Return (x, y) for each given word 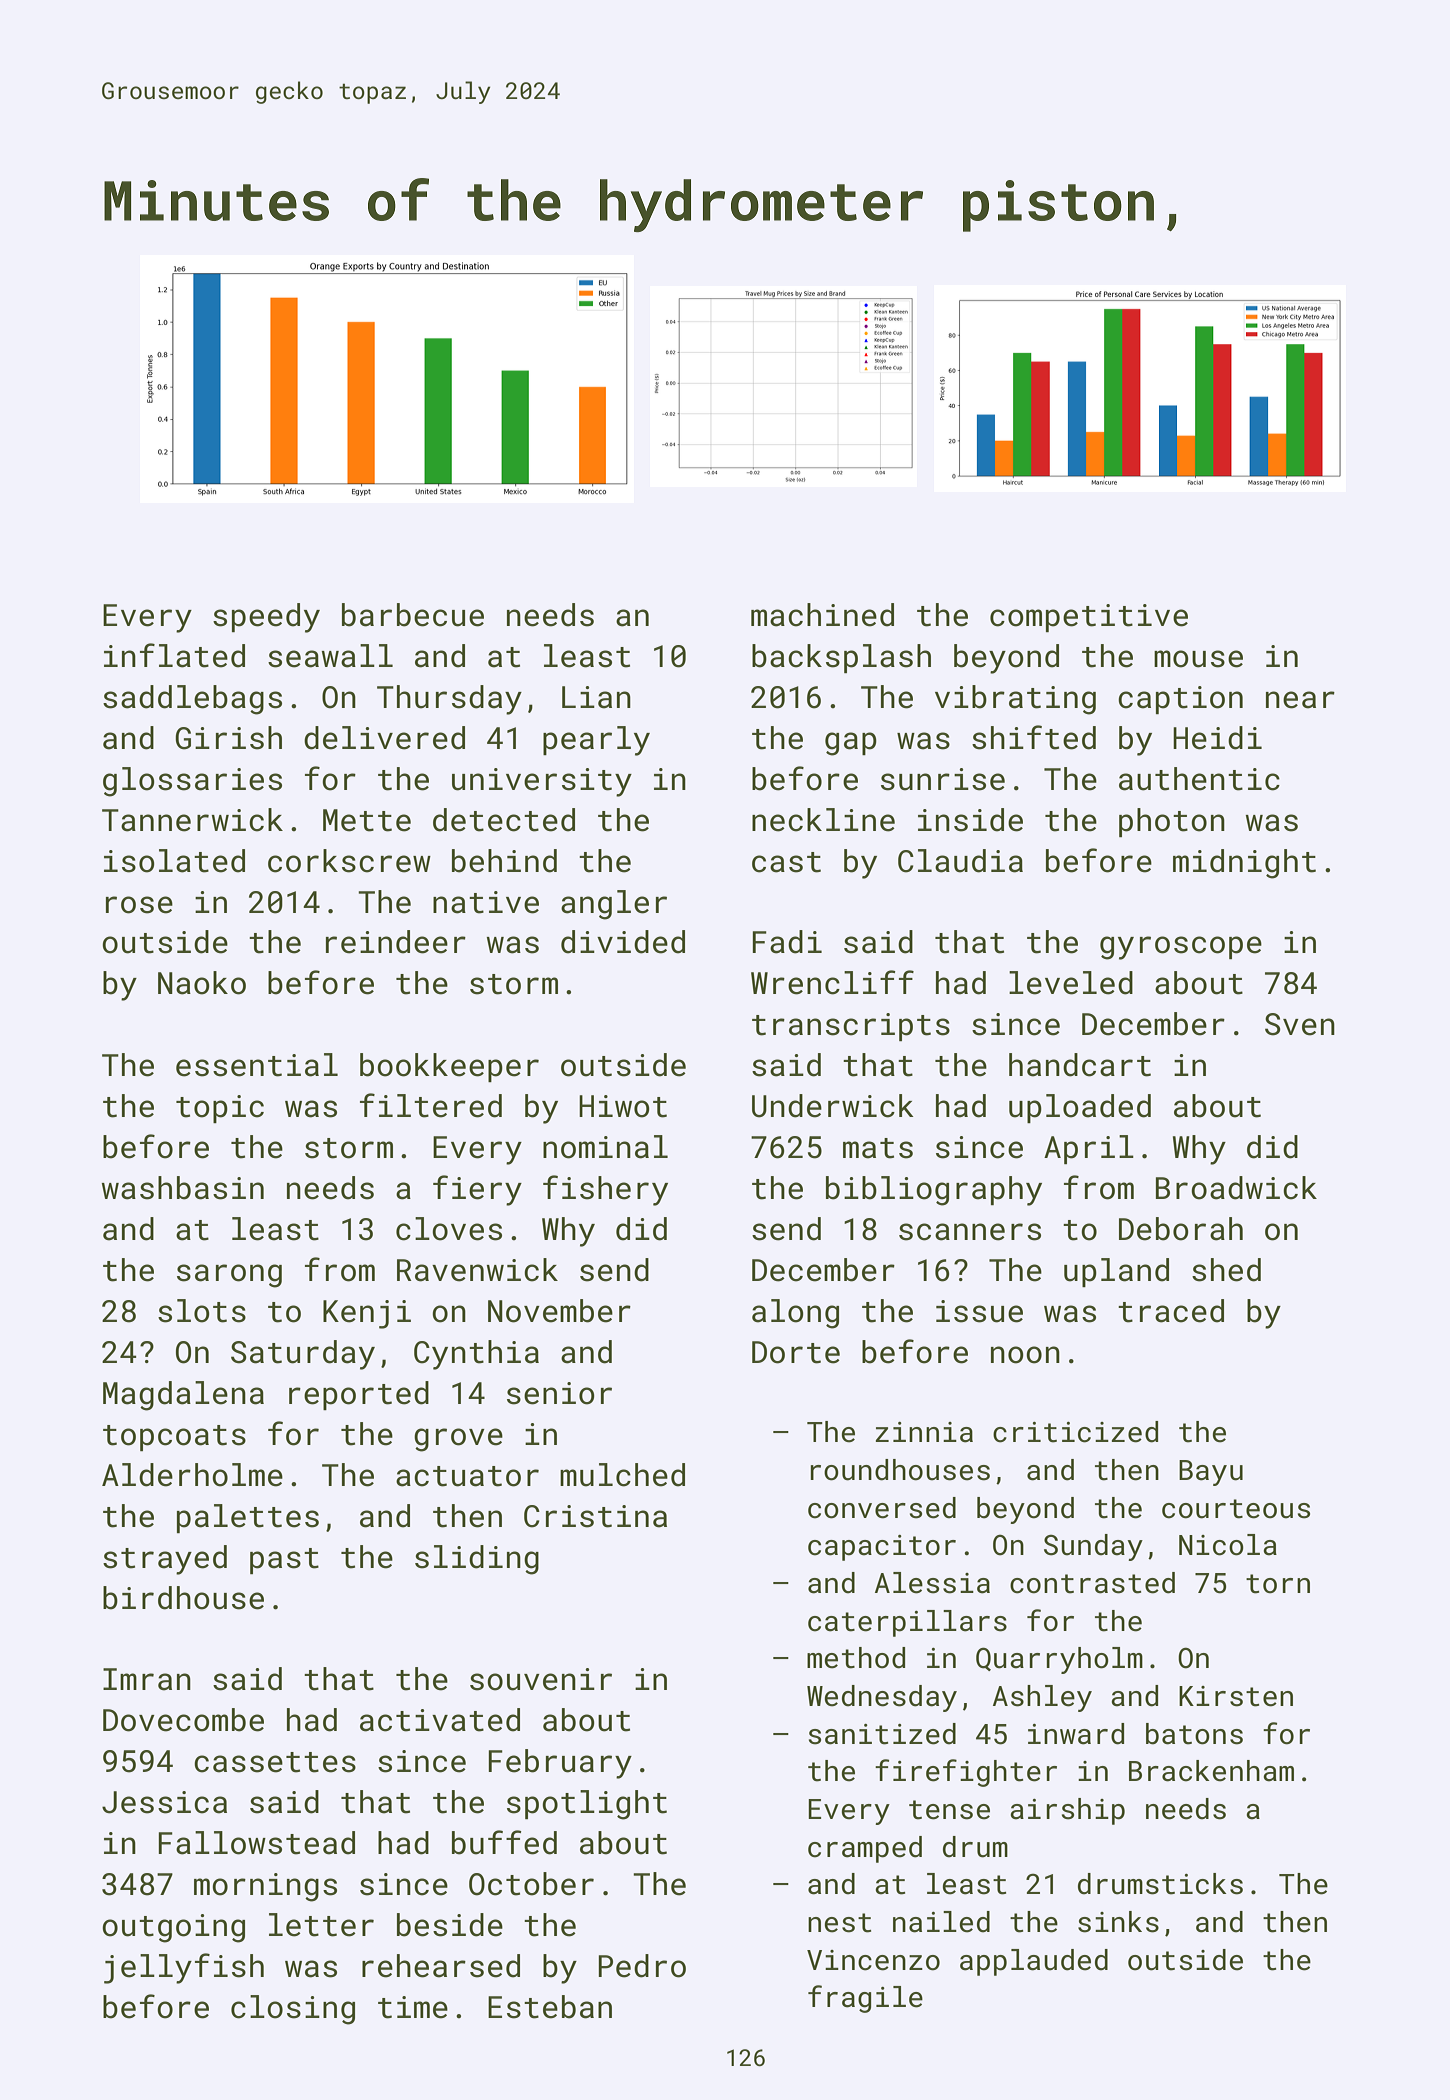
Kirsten (1236, 1696)
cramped (865, 1849)
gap (851, 744)
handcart (1080, 1065)
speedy (266, 618)
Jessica (164, 1802)
